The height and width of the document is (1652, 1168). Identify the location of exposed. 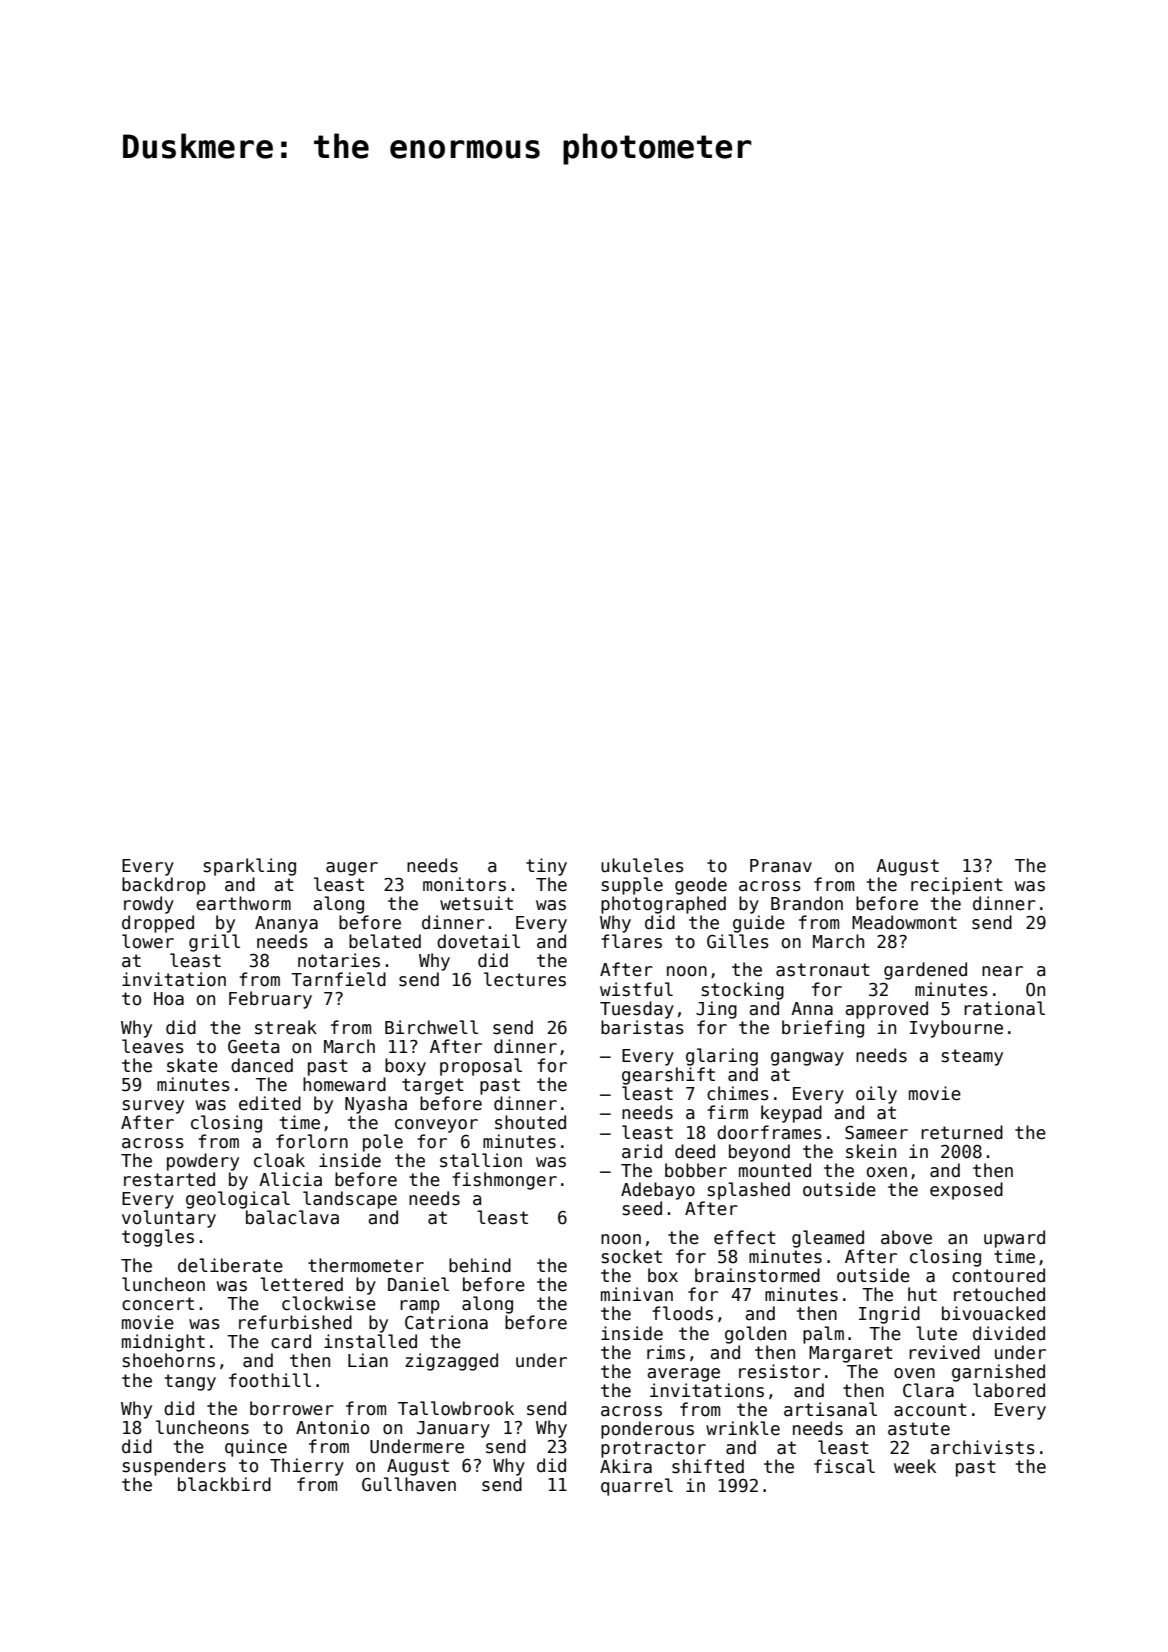
(966, 1191).
